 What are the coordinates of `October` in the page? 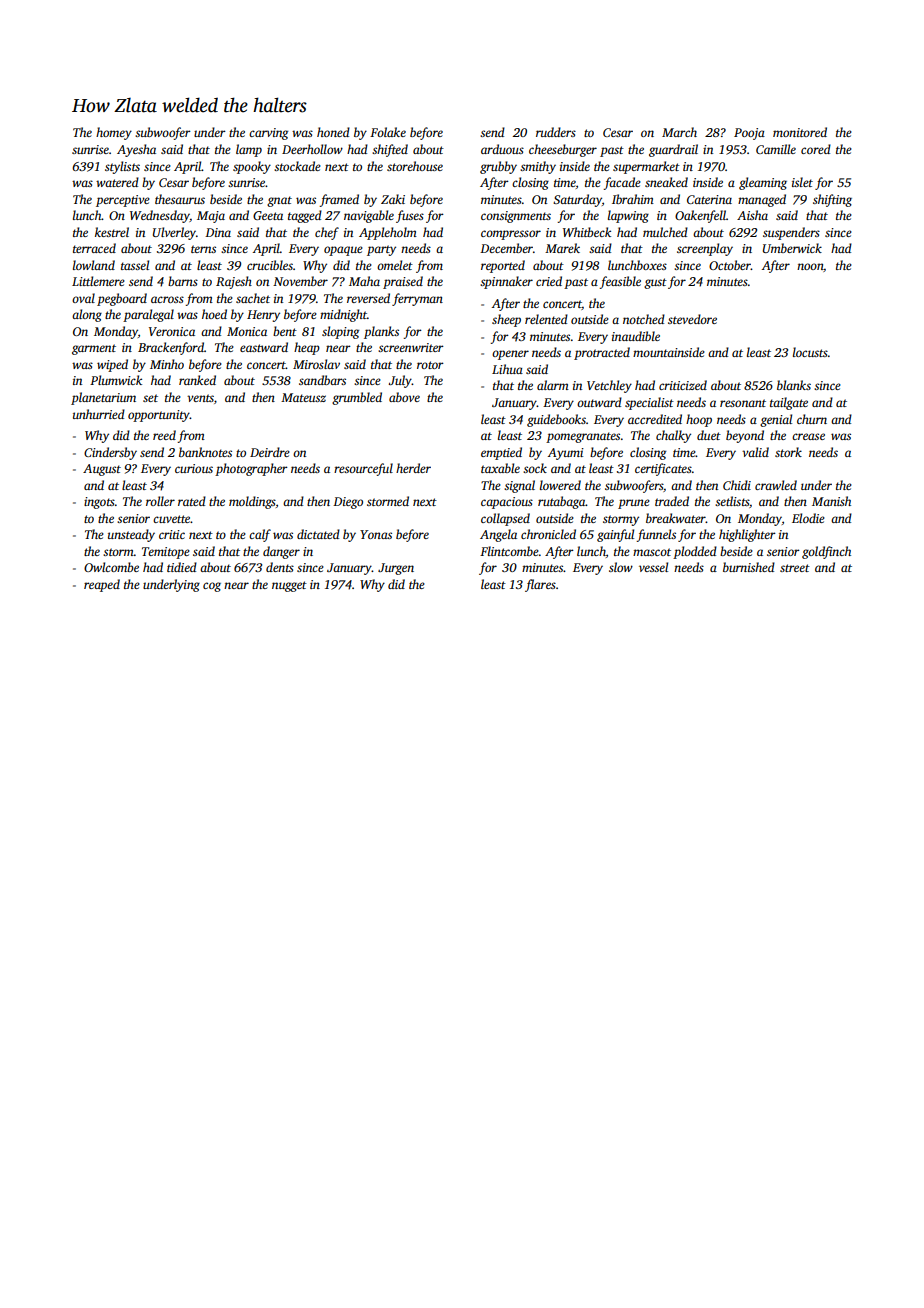 It's located at (730, 265).
